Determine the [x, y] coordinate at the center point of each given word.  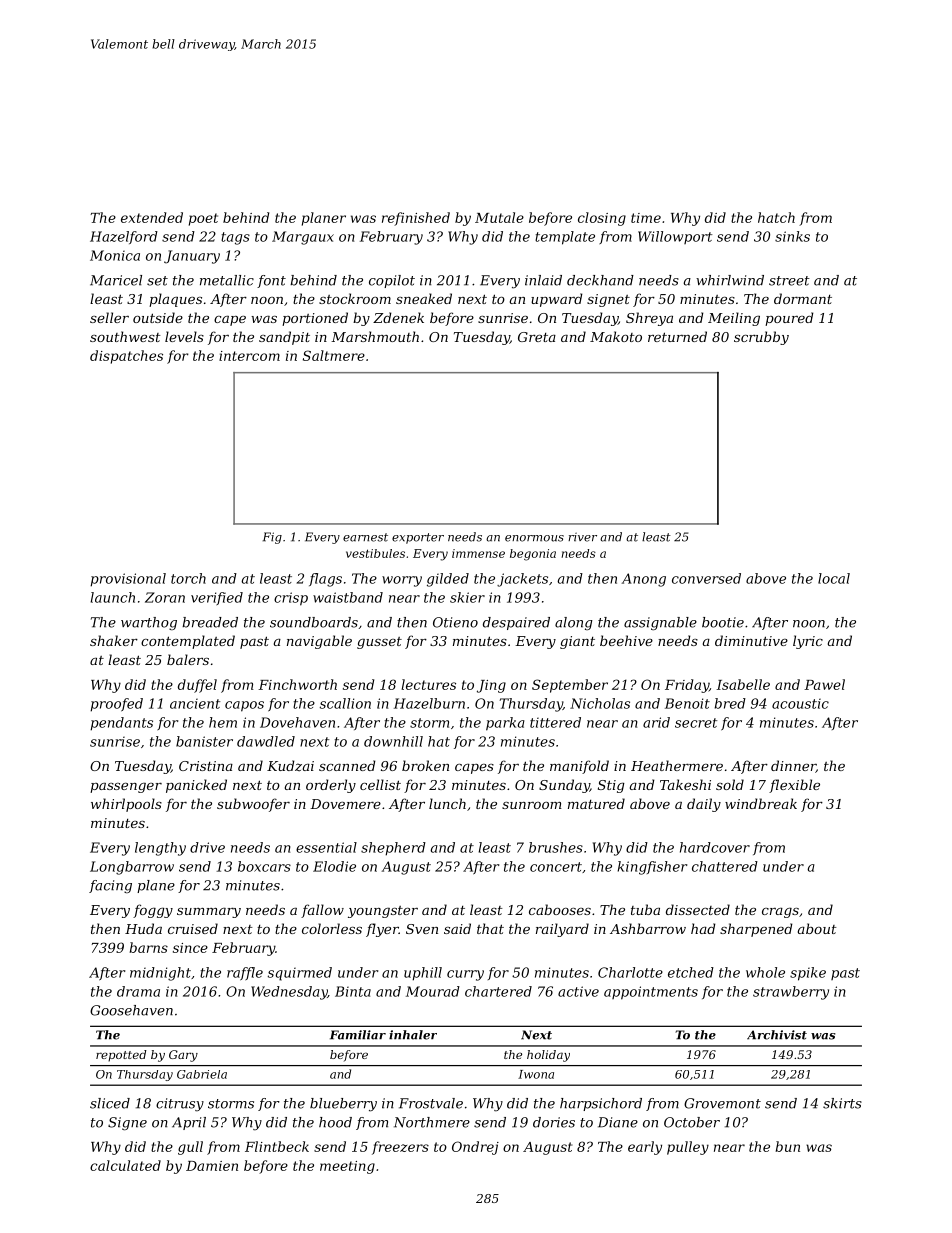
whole [765, 972]
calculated [125, 1165]
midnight [160, 974]
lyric [808, 642]
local [834, 578]
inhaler [413, 1035]
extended [152, 217]
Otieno [455, 622]
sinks [792, 236]
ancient [195, 704]
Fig [272, 538]
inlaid [543, 280]
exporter [418, 538]
